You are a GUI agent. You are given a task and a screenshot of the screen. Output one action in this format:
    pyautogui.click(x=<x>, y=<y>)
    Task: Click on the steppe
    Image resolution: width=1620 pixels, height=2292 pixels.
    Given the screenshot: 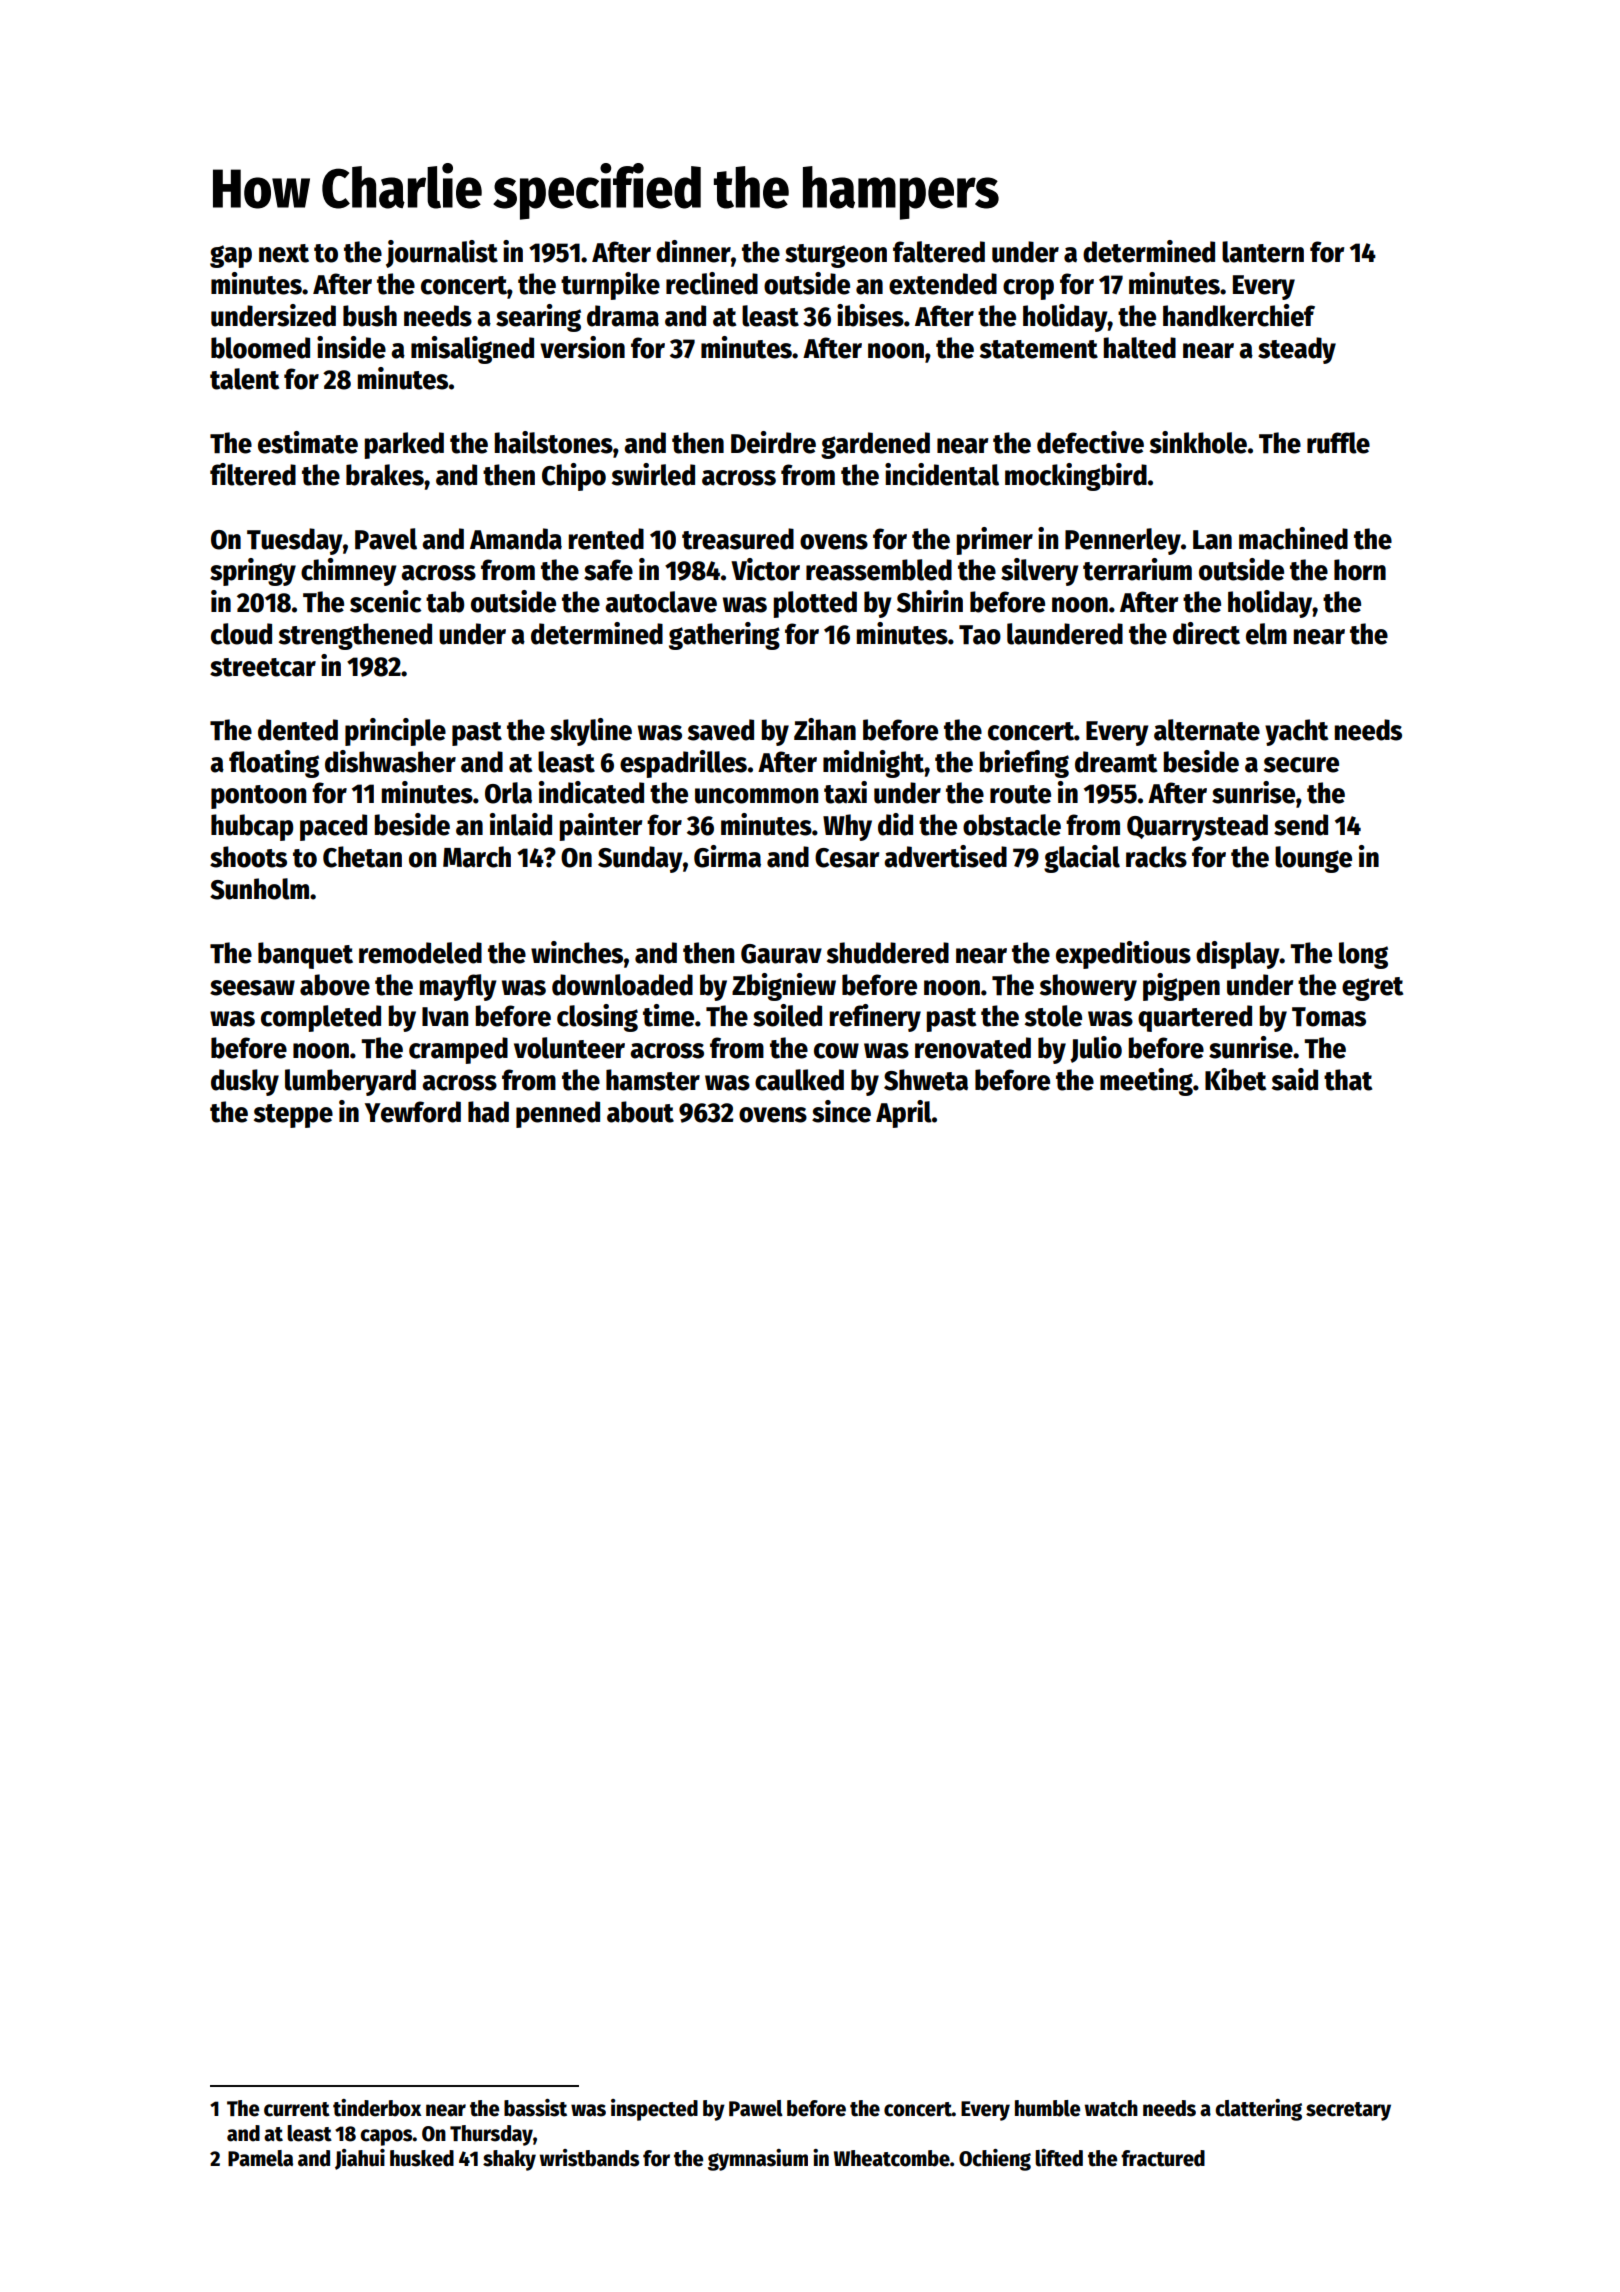 What is the action you would take?
    pyautogui.click(x=293, y=1116)
